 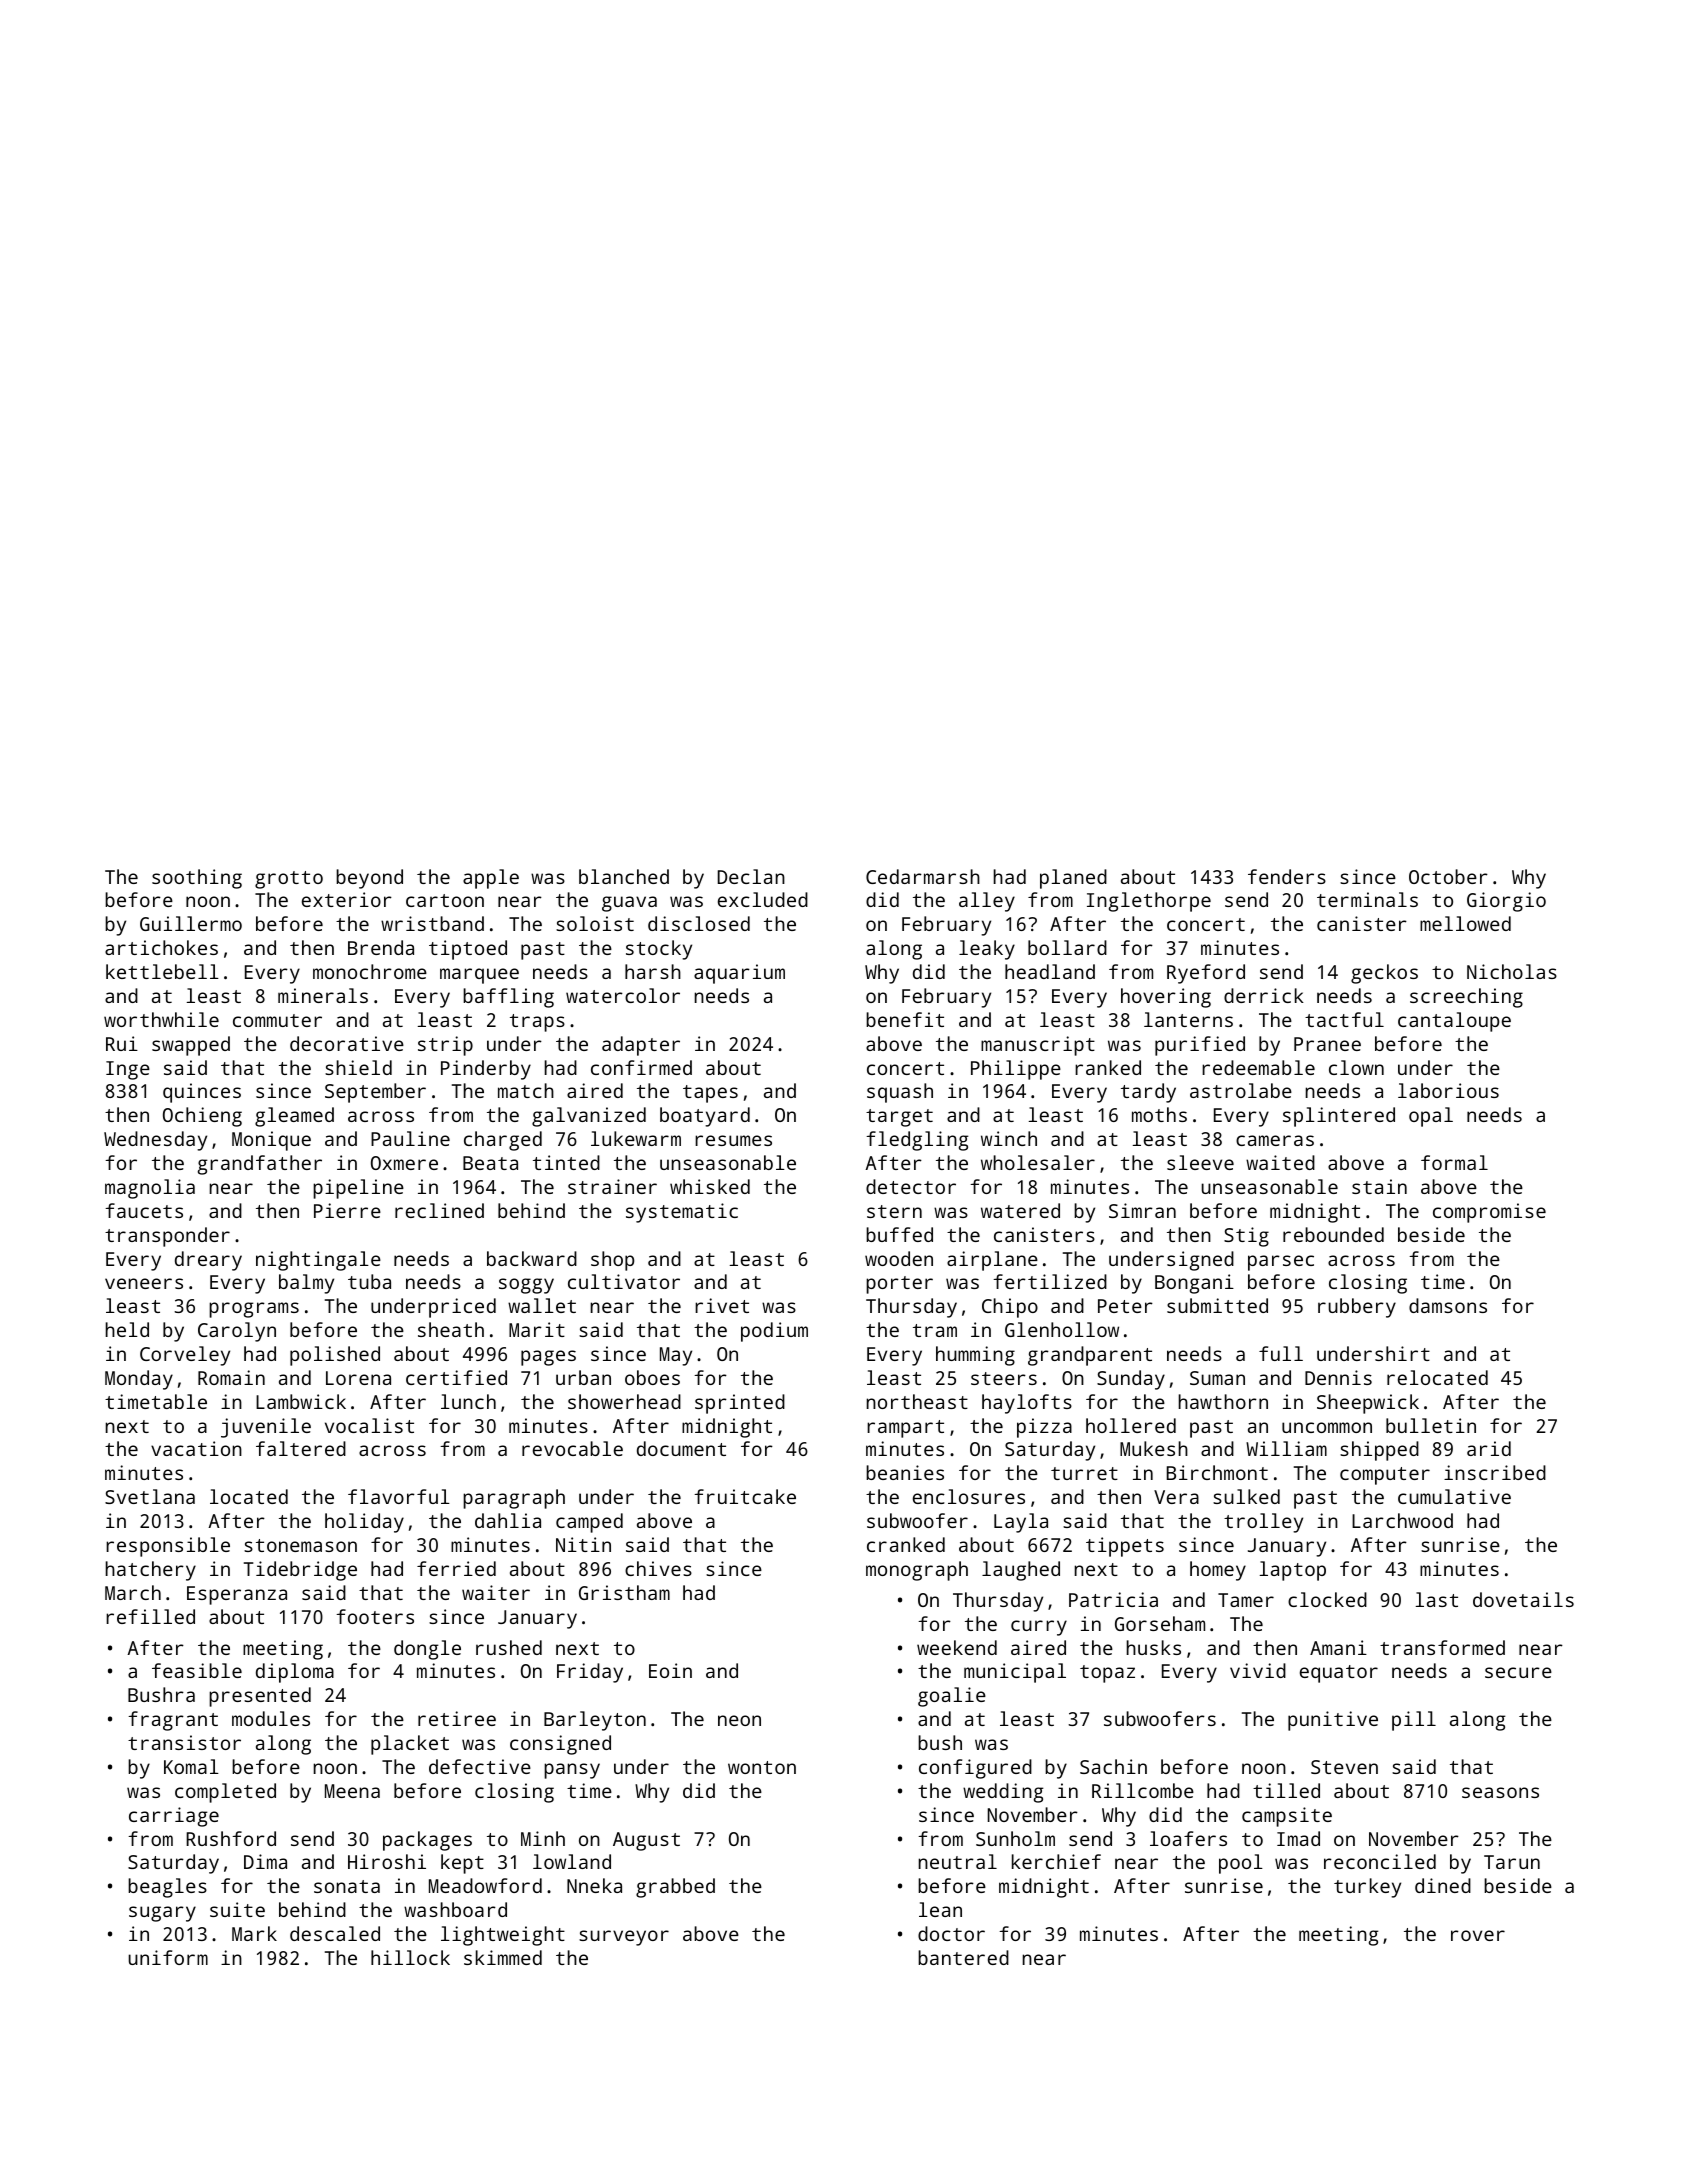 I want to click on apple, so click(x=491, y=879).
